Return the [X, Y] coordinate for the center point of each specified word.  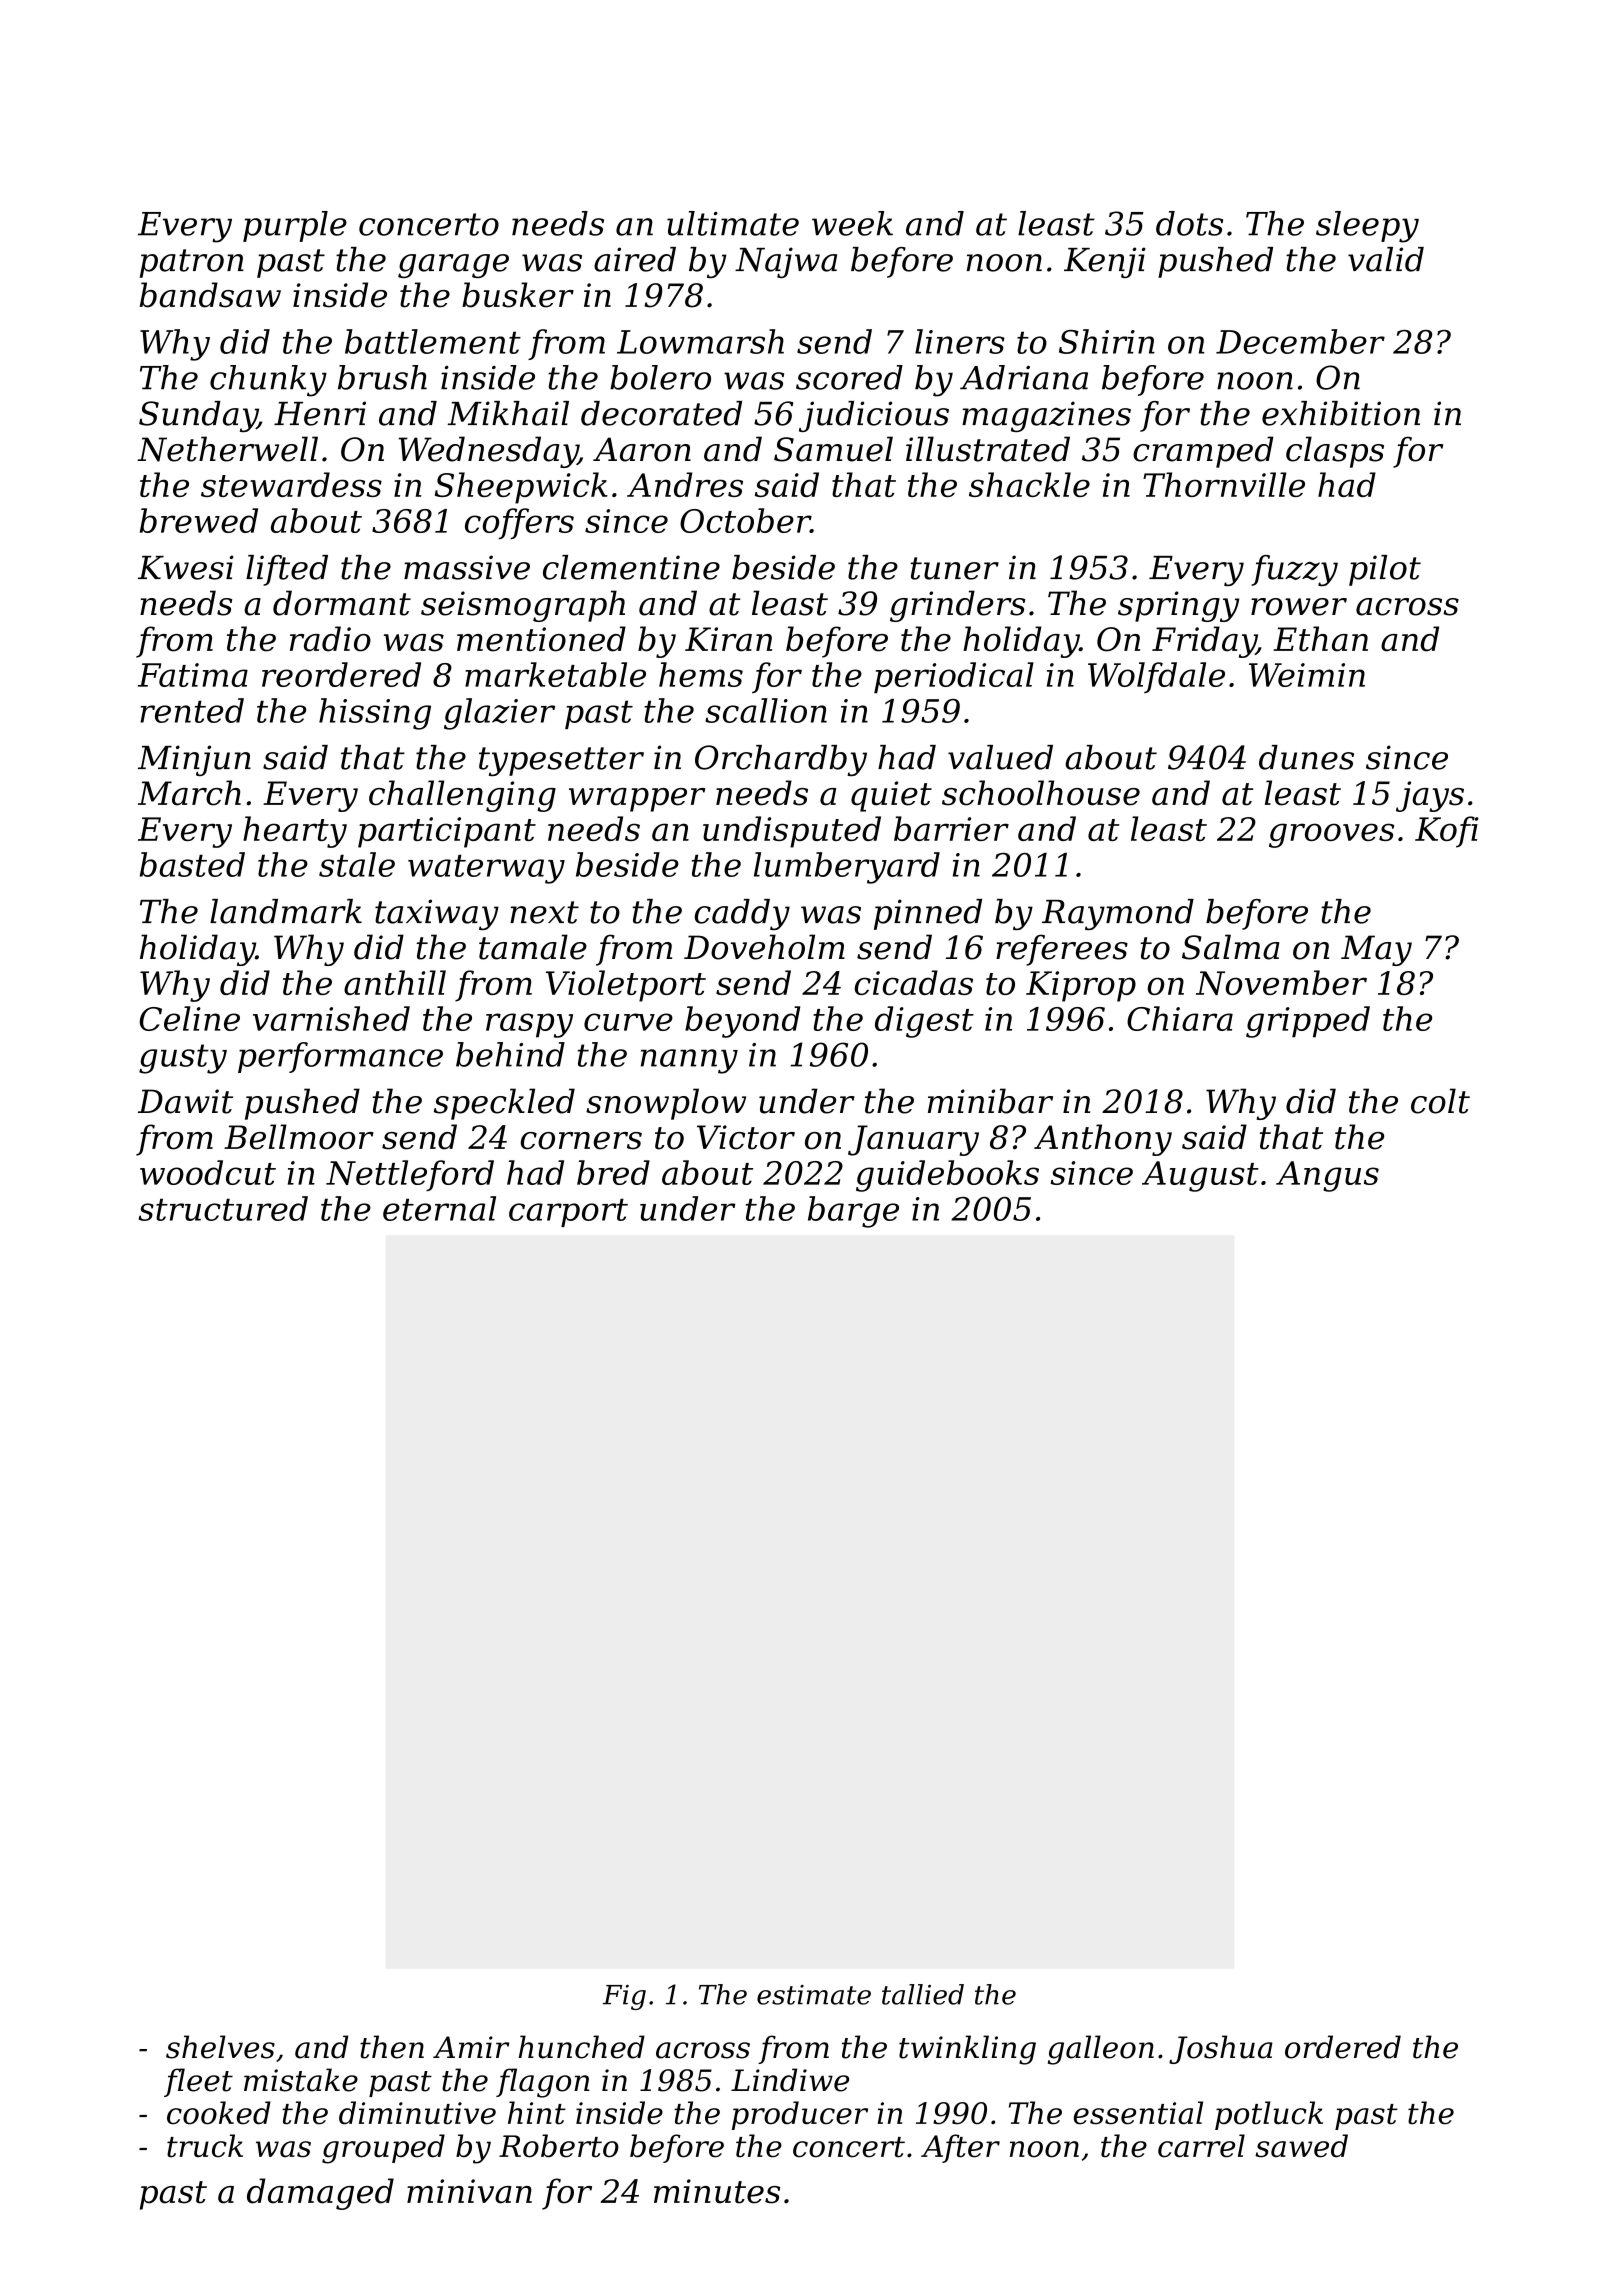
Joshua [1221, 2049]
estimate [814, 1995]
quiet [891, 796]
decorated [661, 413]
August [1200, 1176]
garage [453, 266]
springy [1178, 606]
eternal [439, 1208]
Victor [746, 1137]
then [392, 2047]
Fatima [193, 675]
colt [1440, 1101]
